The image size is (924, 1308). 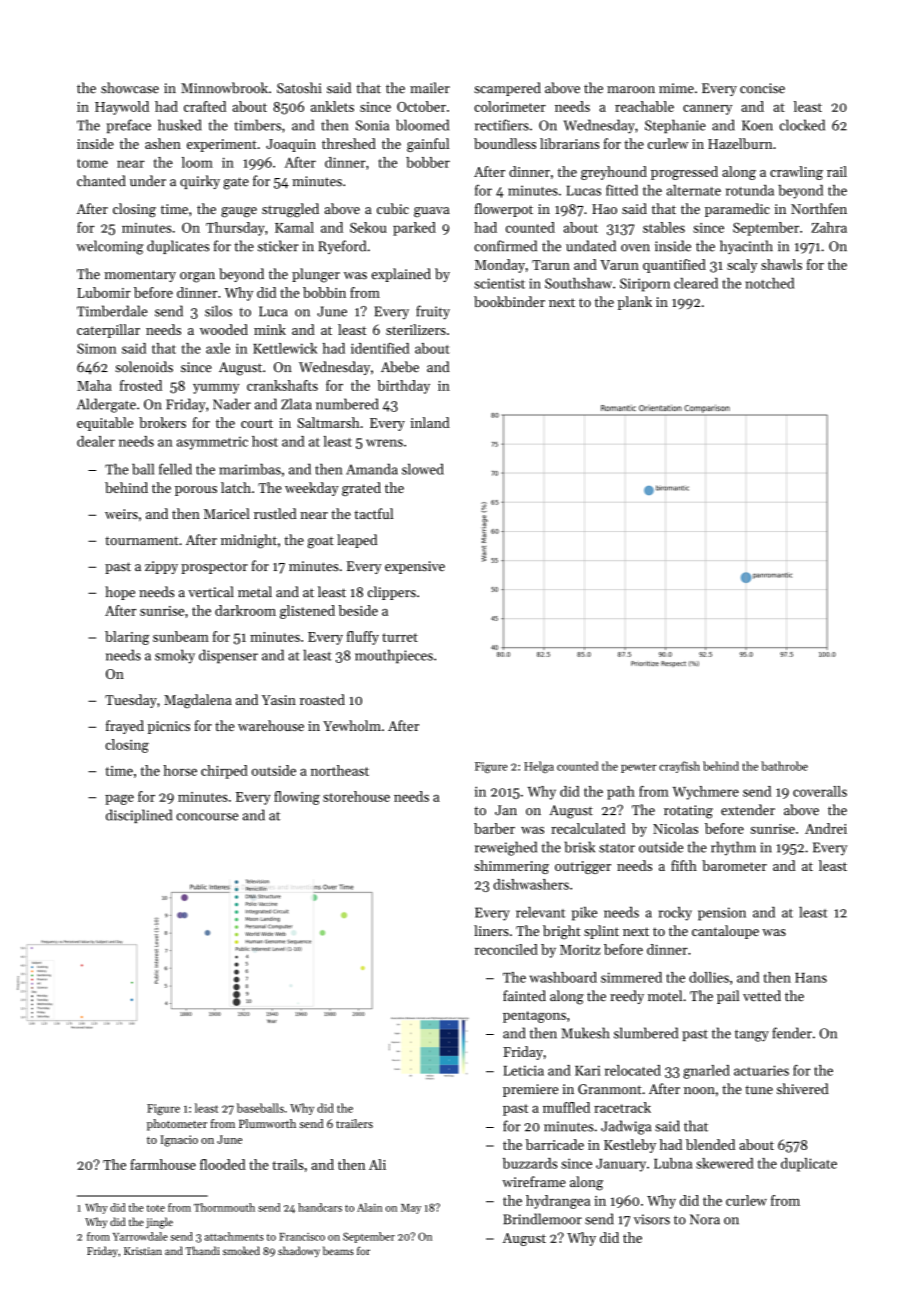 What do you see at coordinates (762, 88) in the screenshot?
I see `concise` at bounding box center [762, 88].
